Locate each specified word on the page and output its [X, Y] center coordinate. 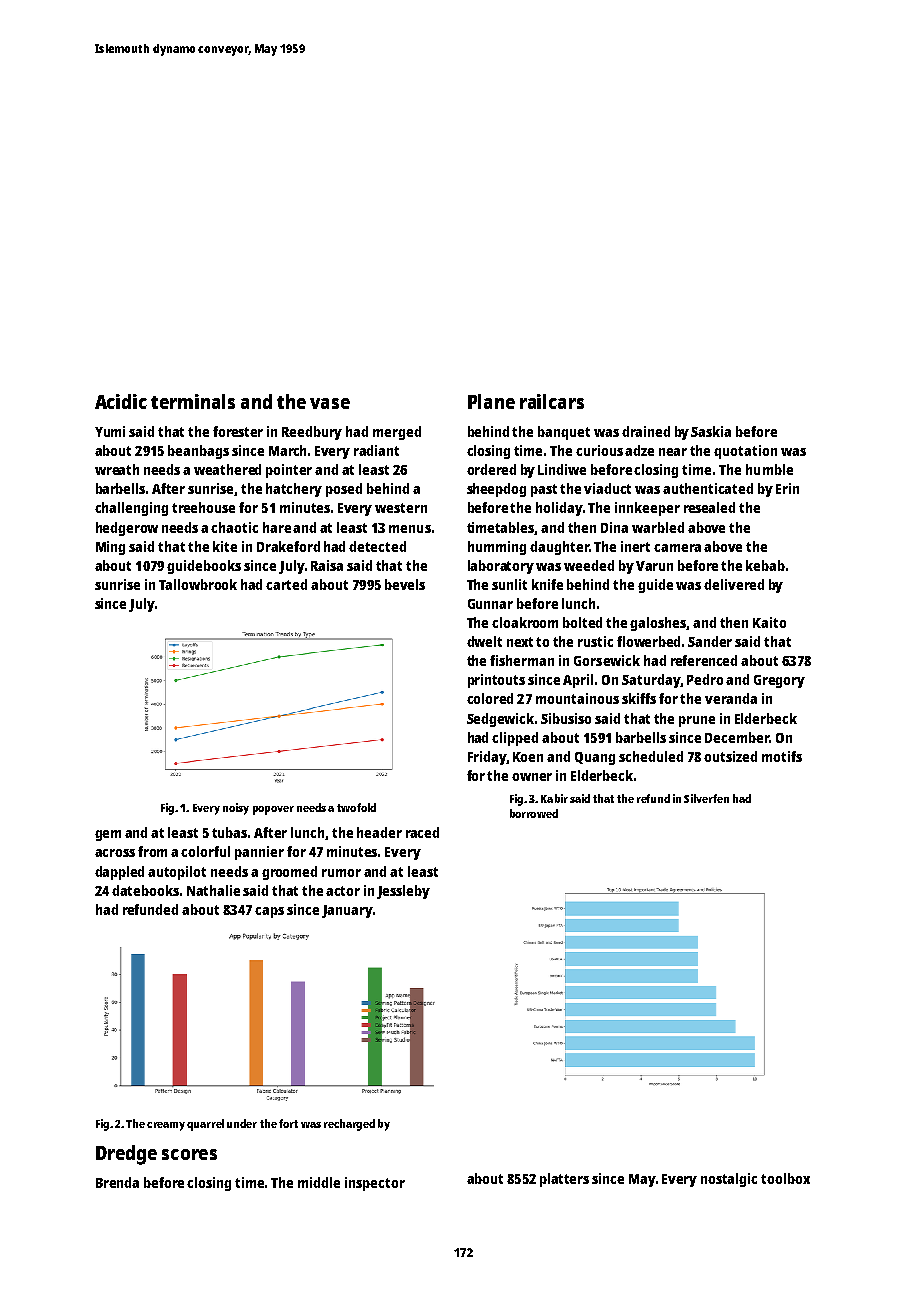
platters [564, 1180]
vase [330, 403]
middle [319, 1182]
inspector [375, 1184]
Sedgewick [500, 720]
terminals [193, 401]
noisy [236, 809]
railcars [552, 401]
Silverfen [706, 798]
